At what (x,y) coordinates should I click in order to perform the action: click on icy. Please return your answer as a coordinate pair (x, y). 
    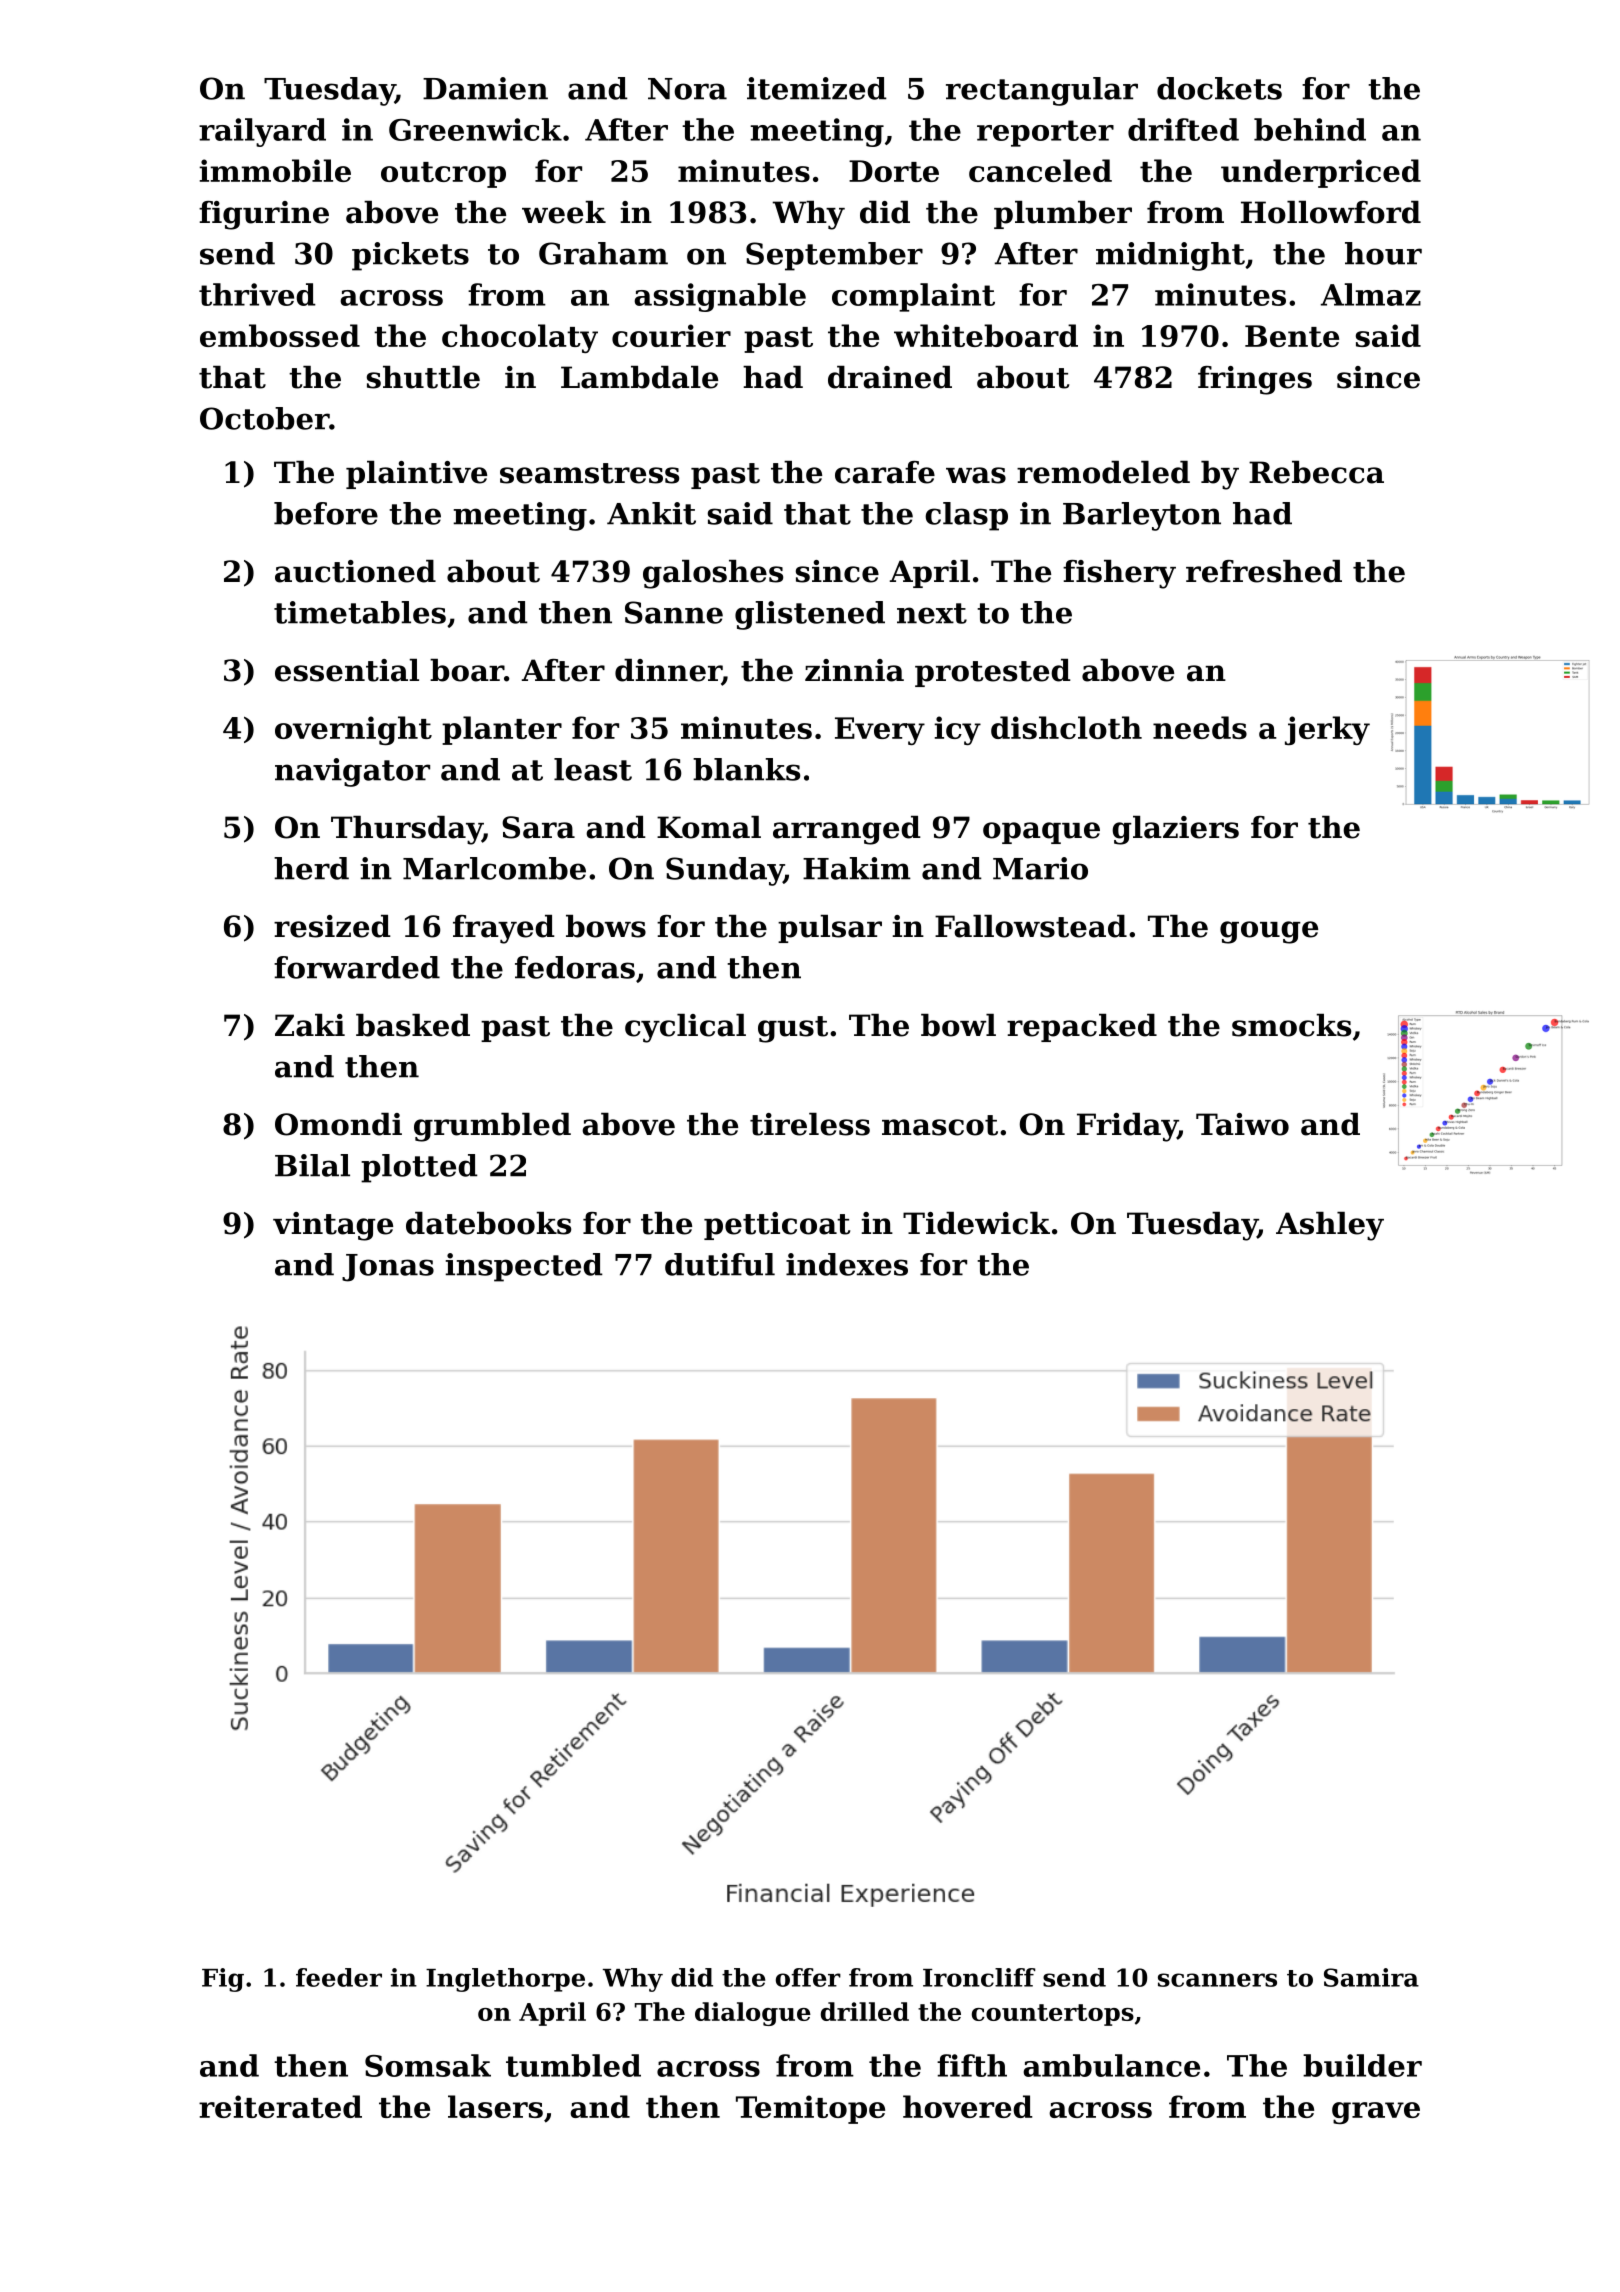
    Looking at the image, I should click on (957, 730).
